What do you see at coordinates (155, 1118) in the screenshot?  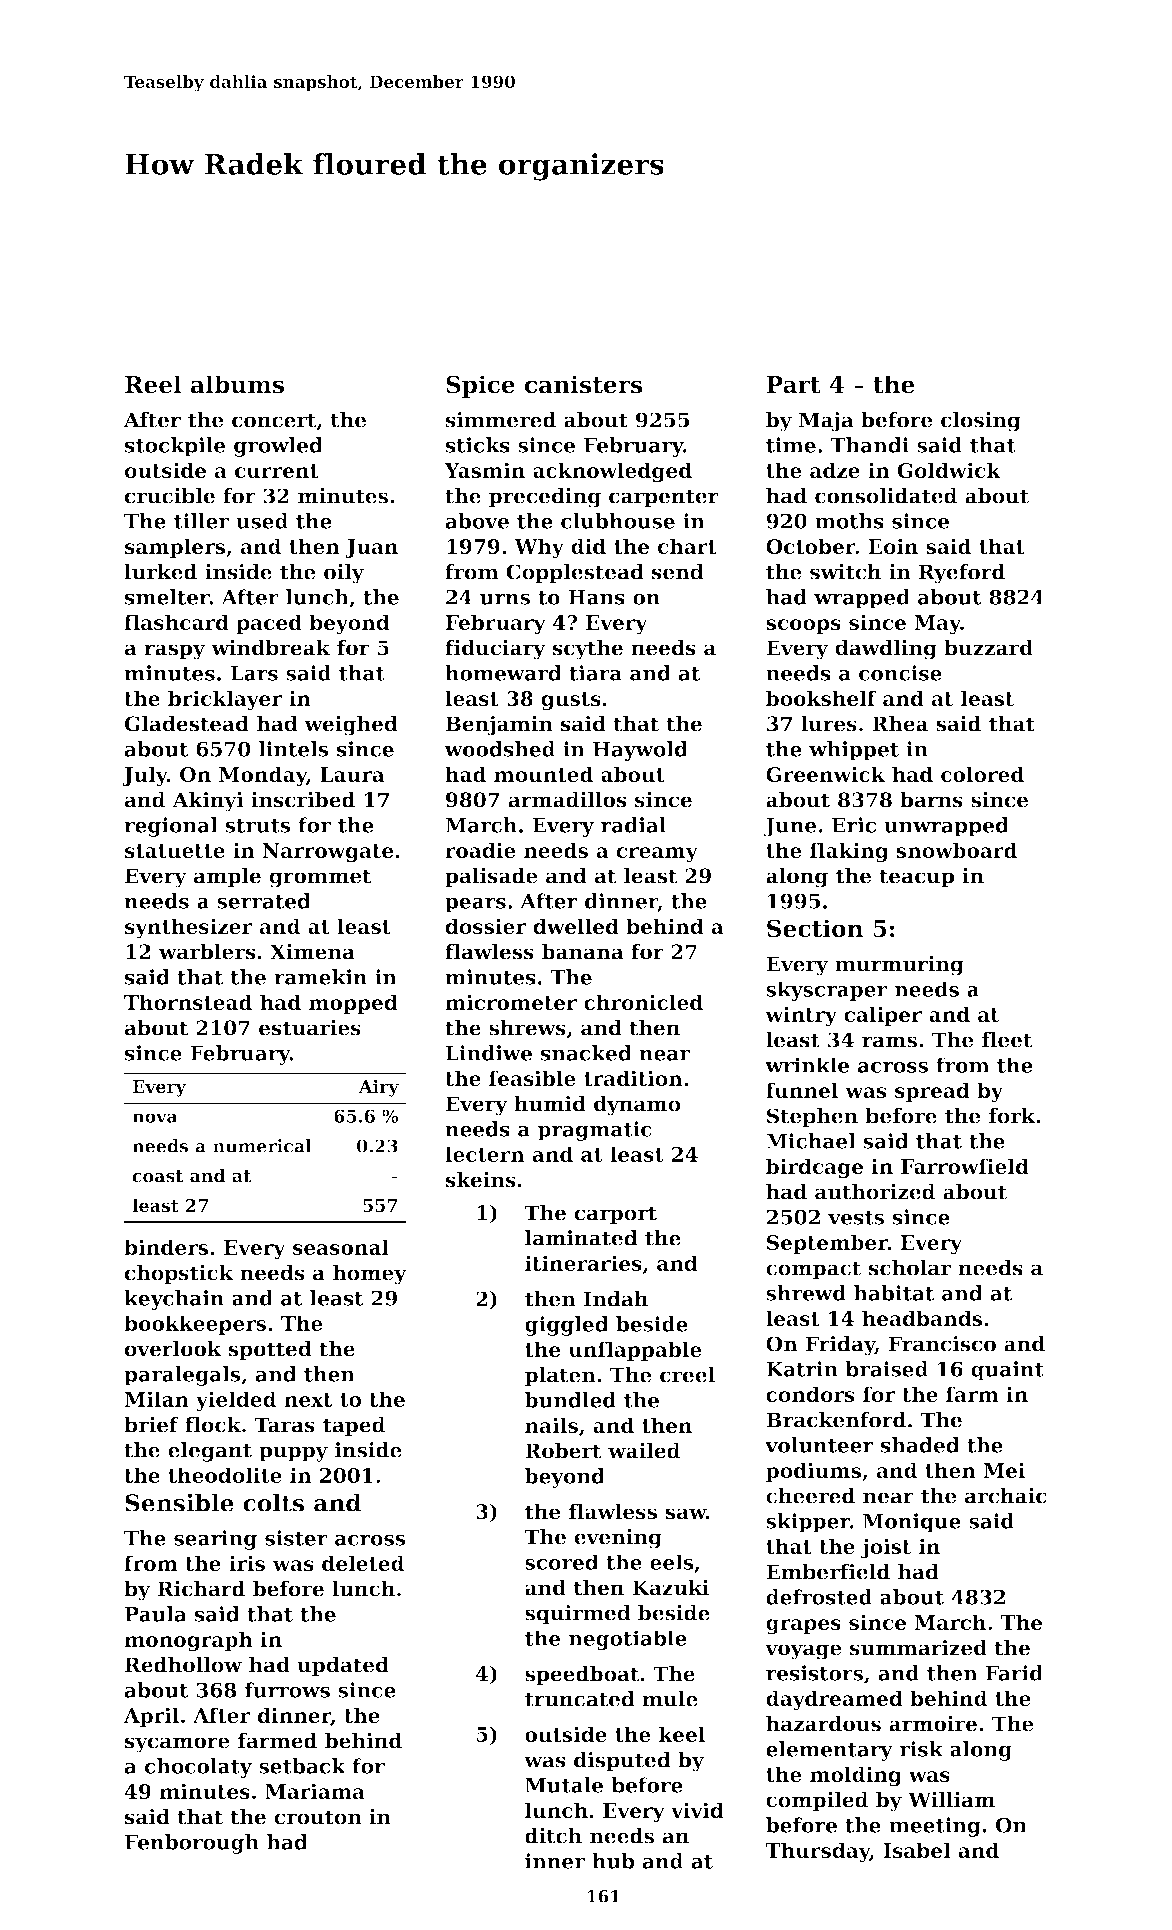 I see `nova` at bounding box center [155, 1118].
